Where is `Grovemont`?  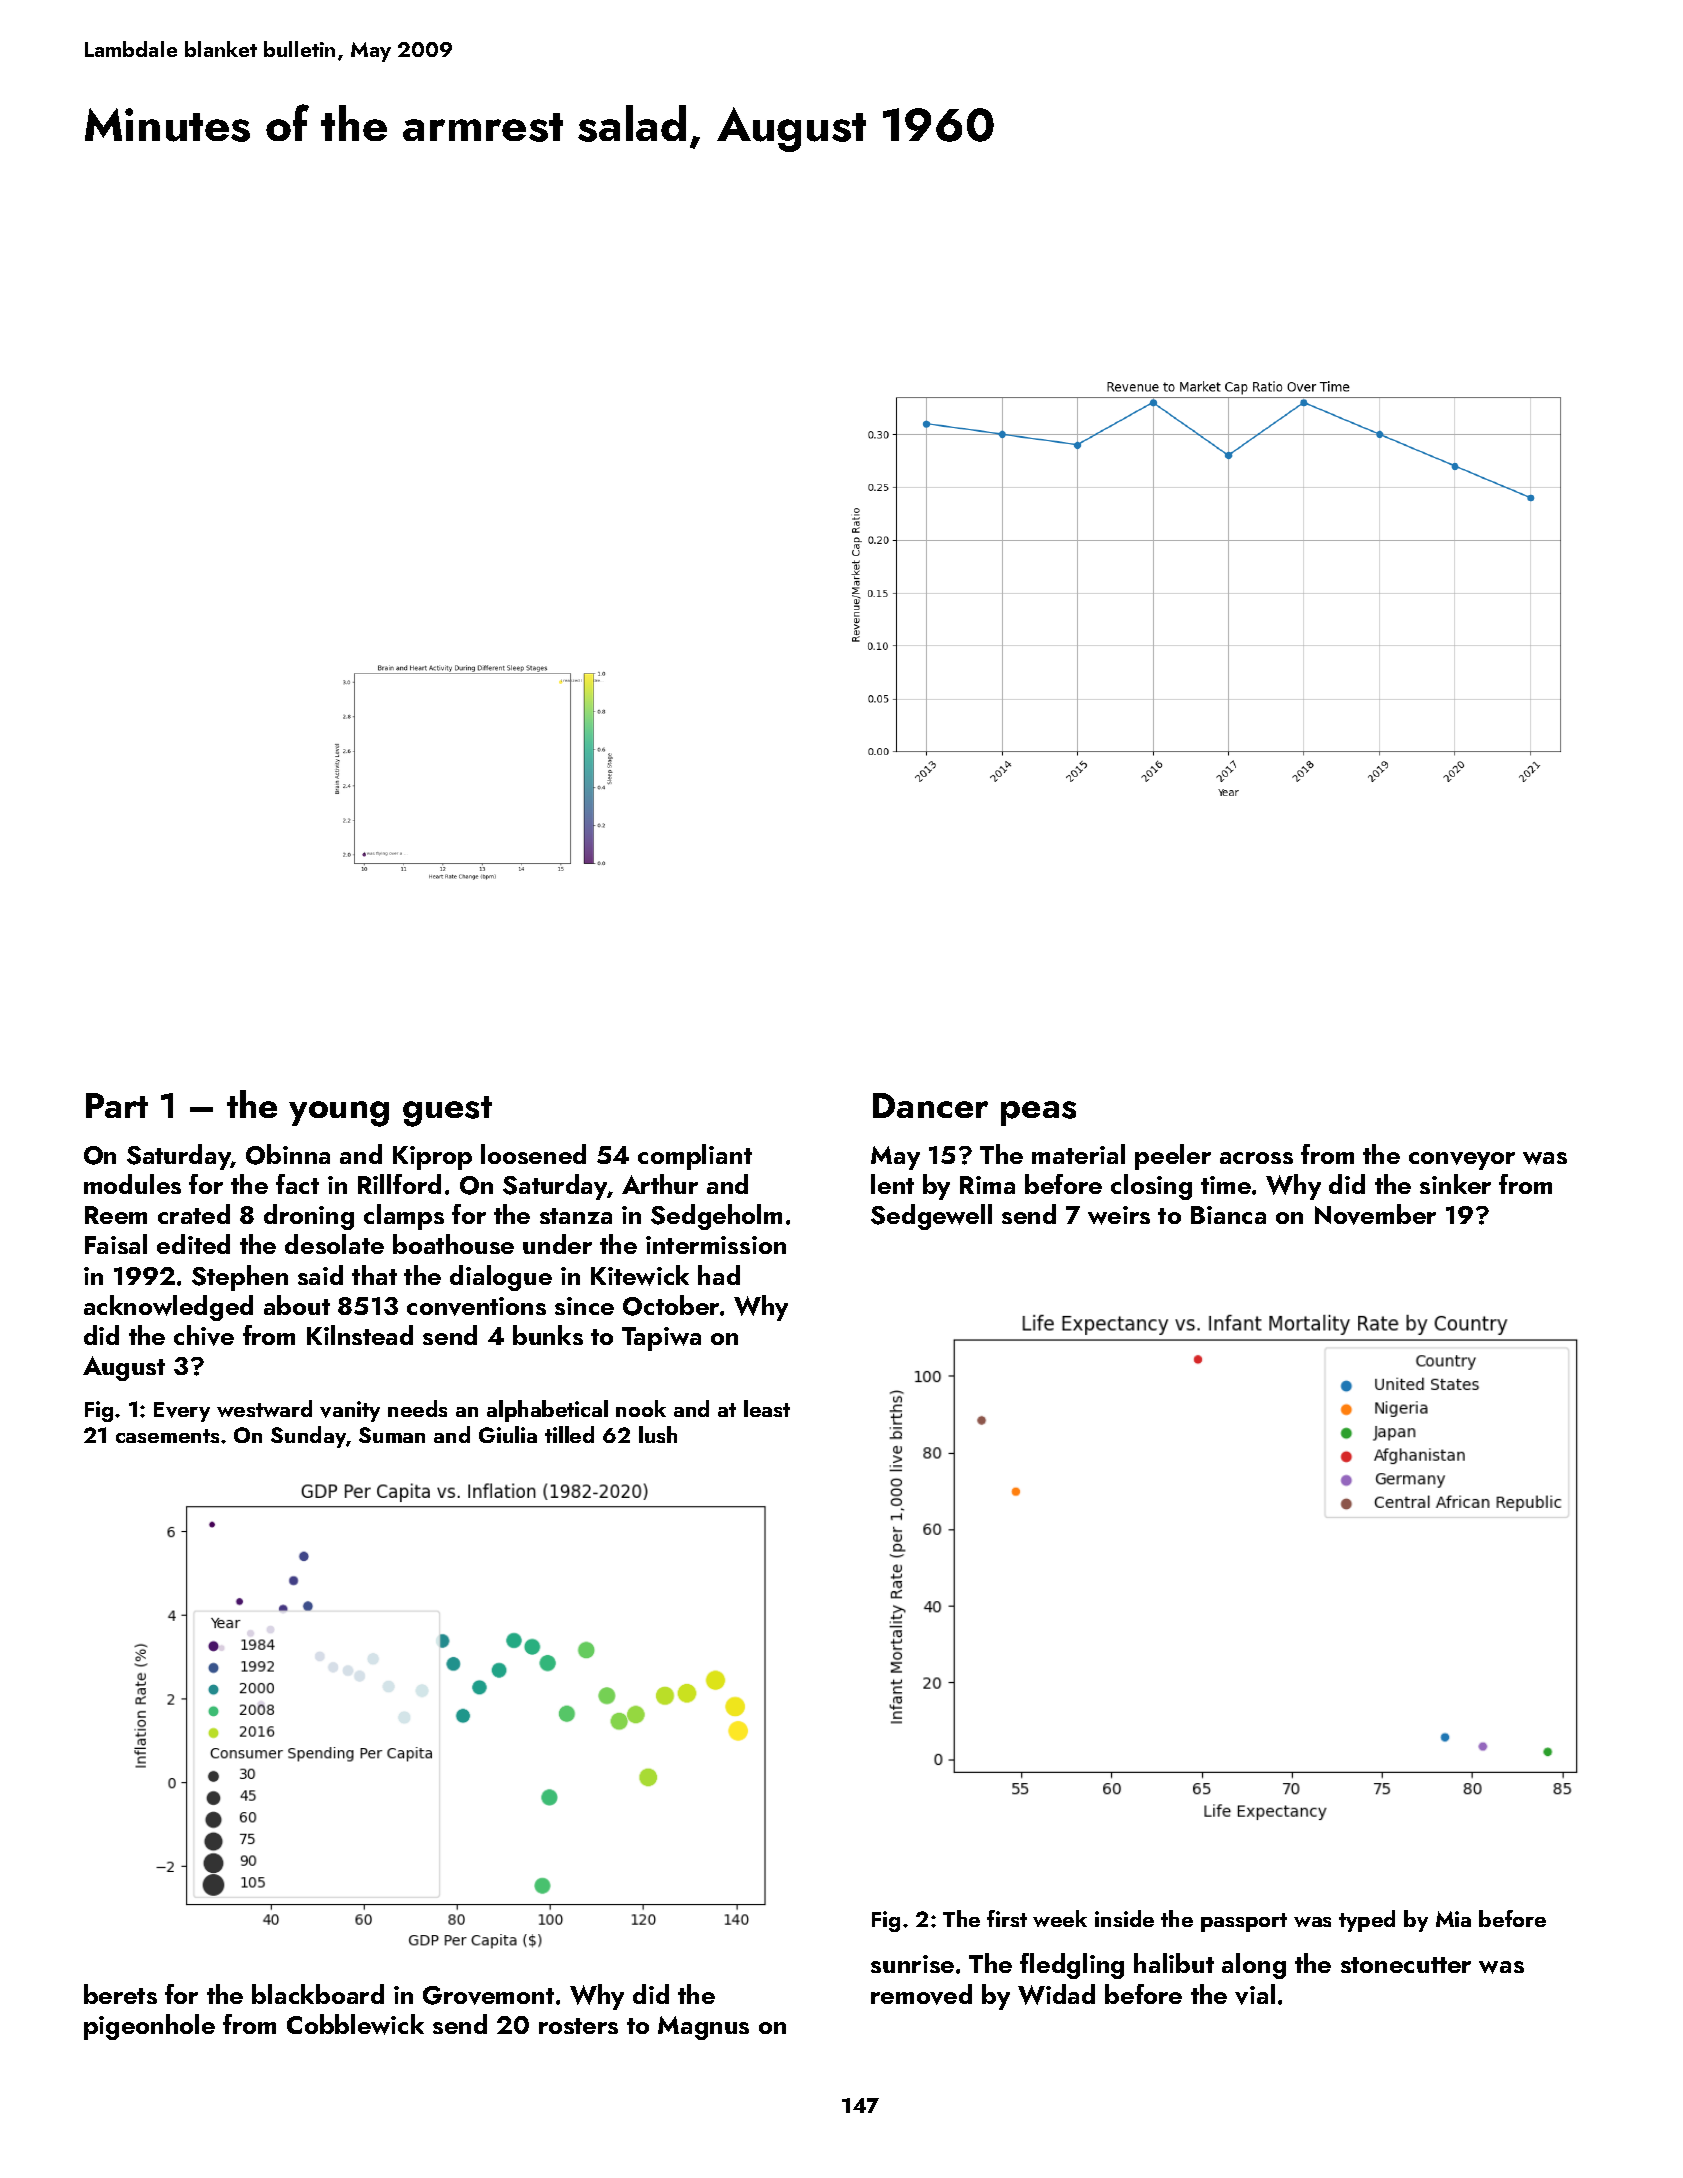
Grovemont is located at coordinates (488, 1995).
